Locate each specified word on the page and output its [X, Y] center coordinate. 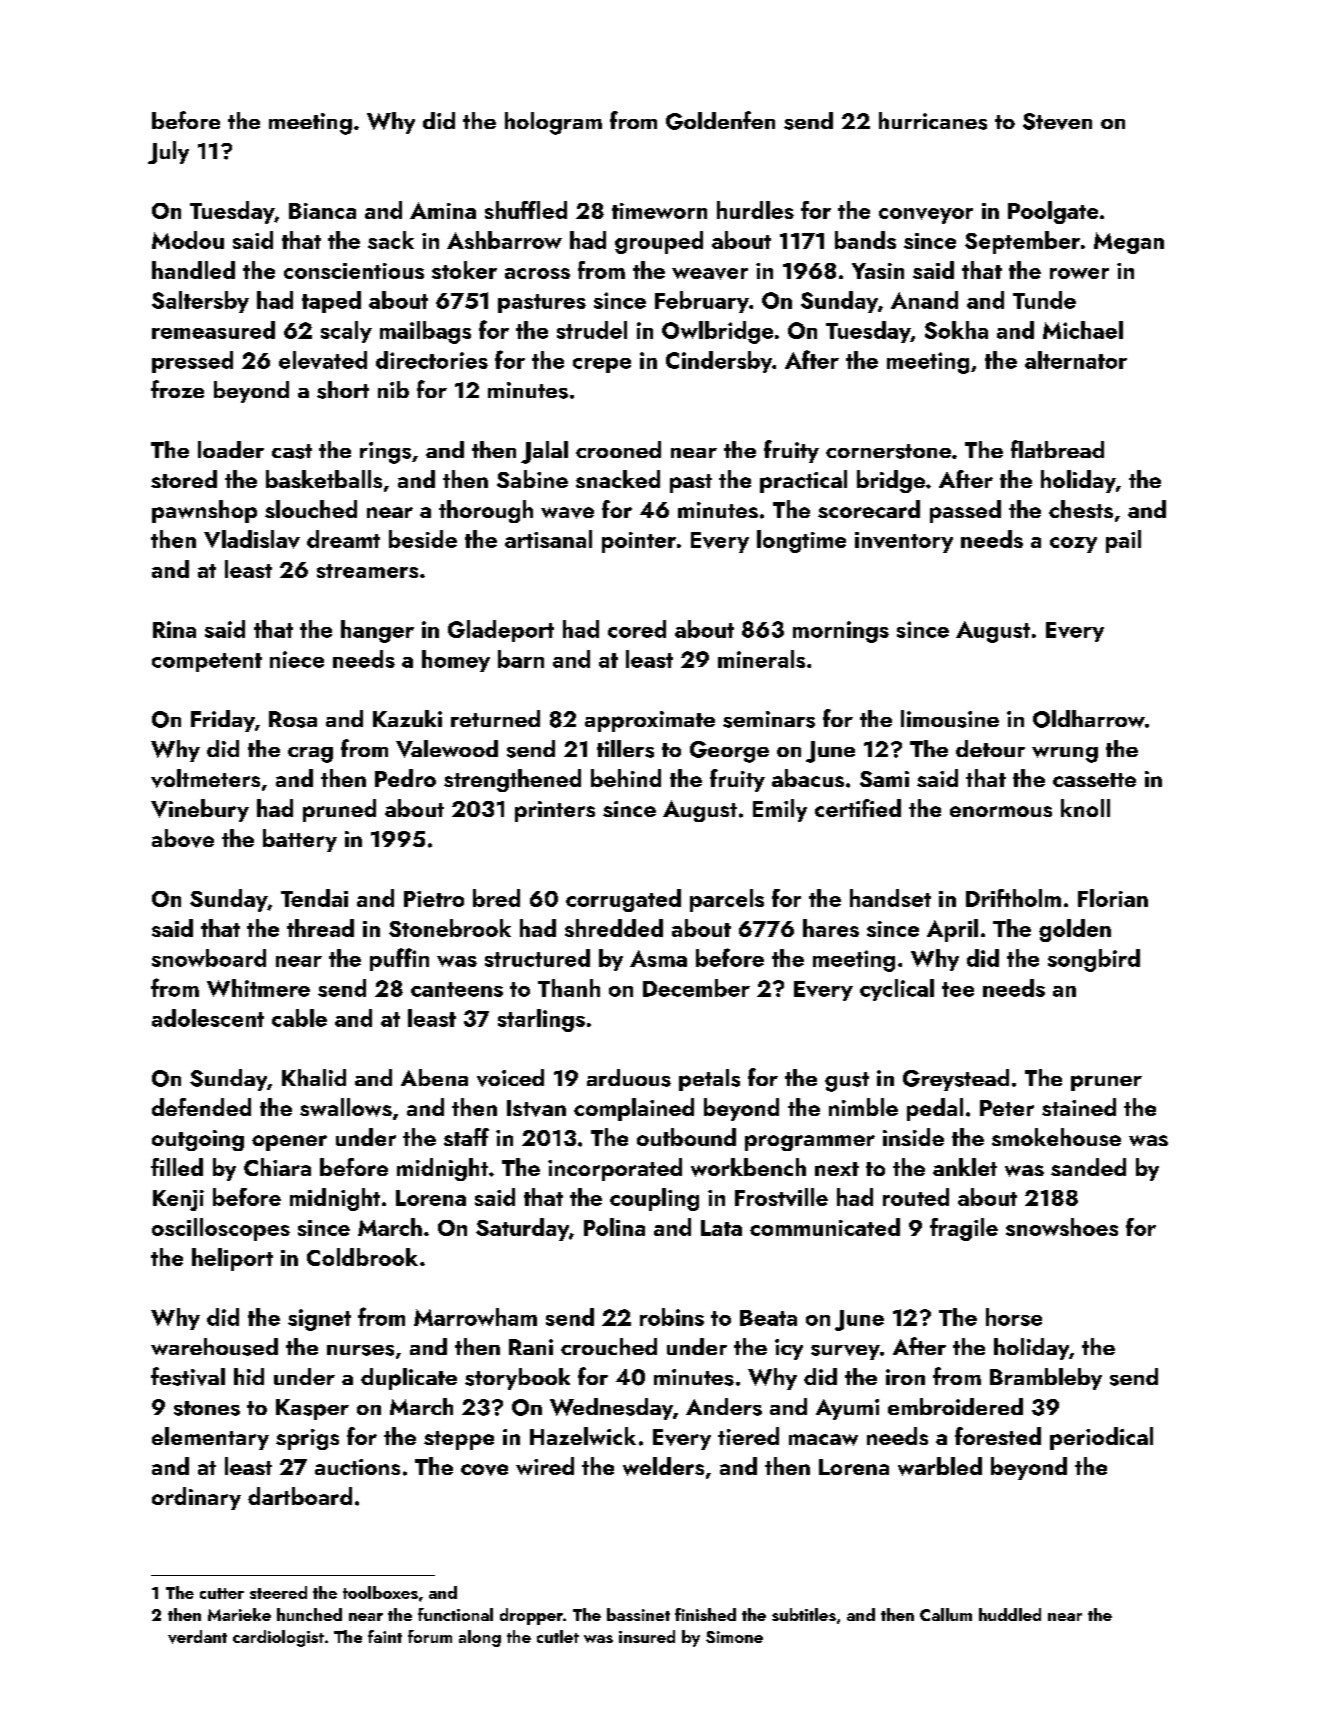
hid [249, 1376]
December [696, 988]
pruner [1106, 1083]
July [168, 152]
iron [905, 1377]
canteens [457, 989]
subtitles [804, 1614]
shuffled [526, 210]
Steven [1057, 121]
